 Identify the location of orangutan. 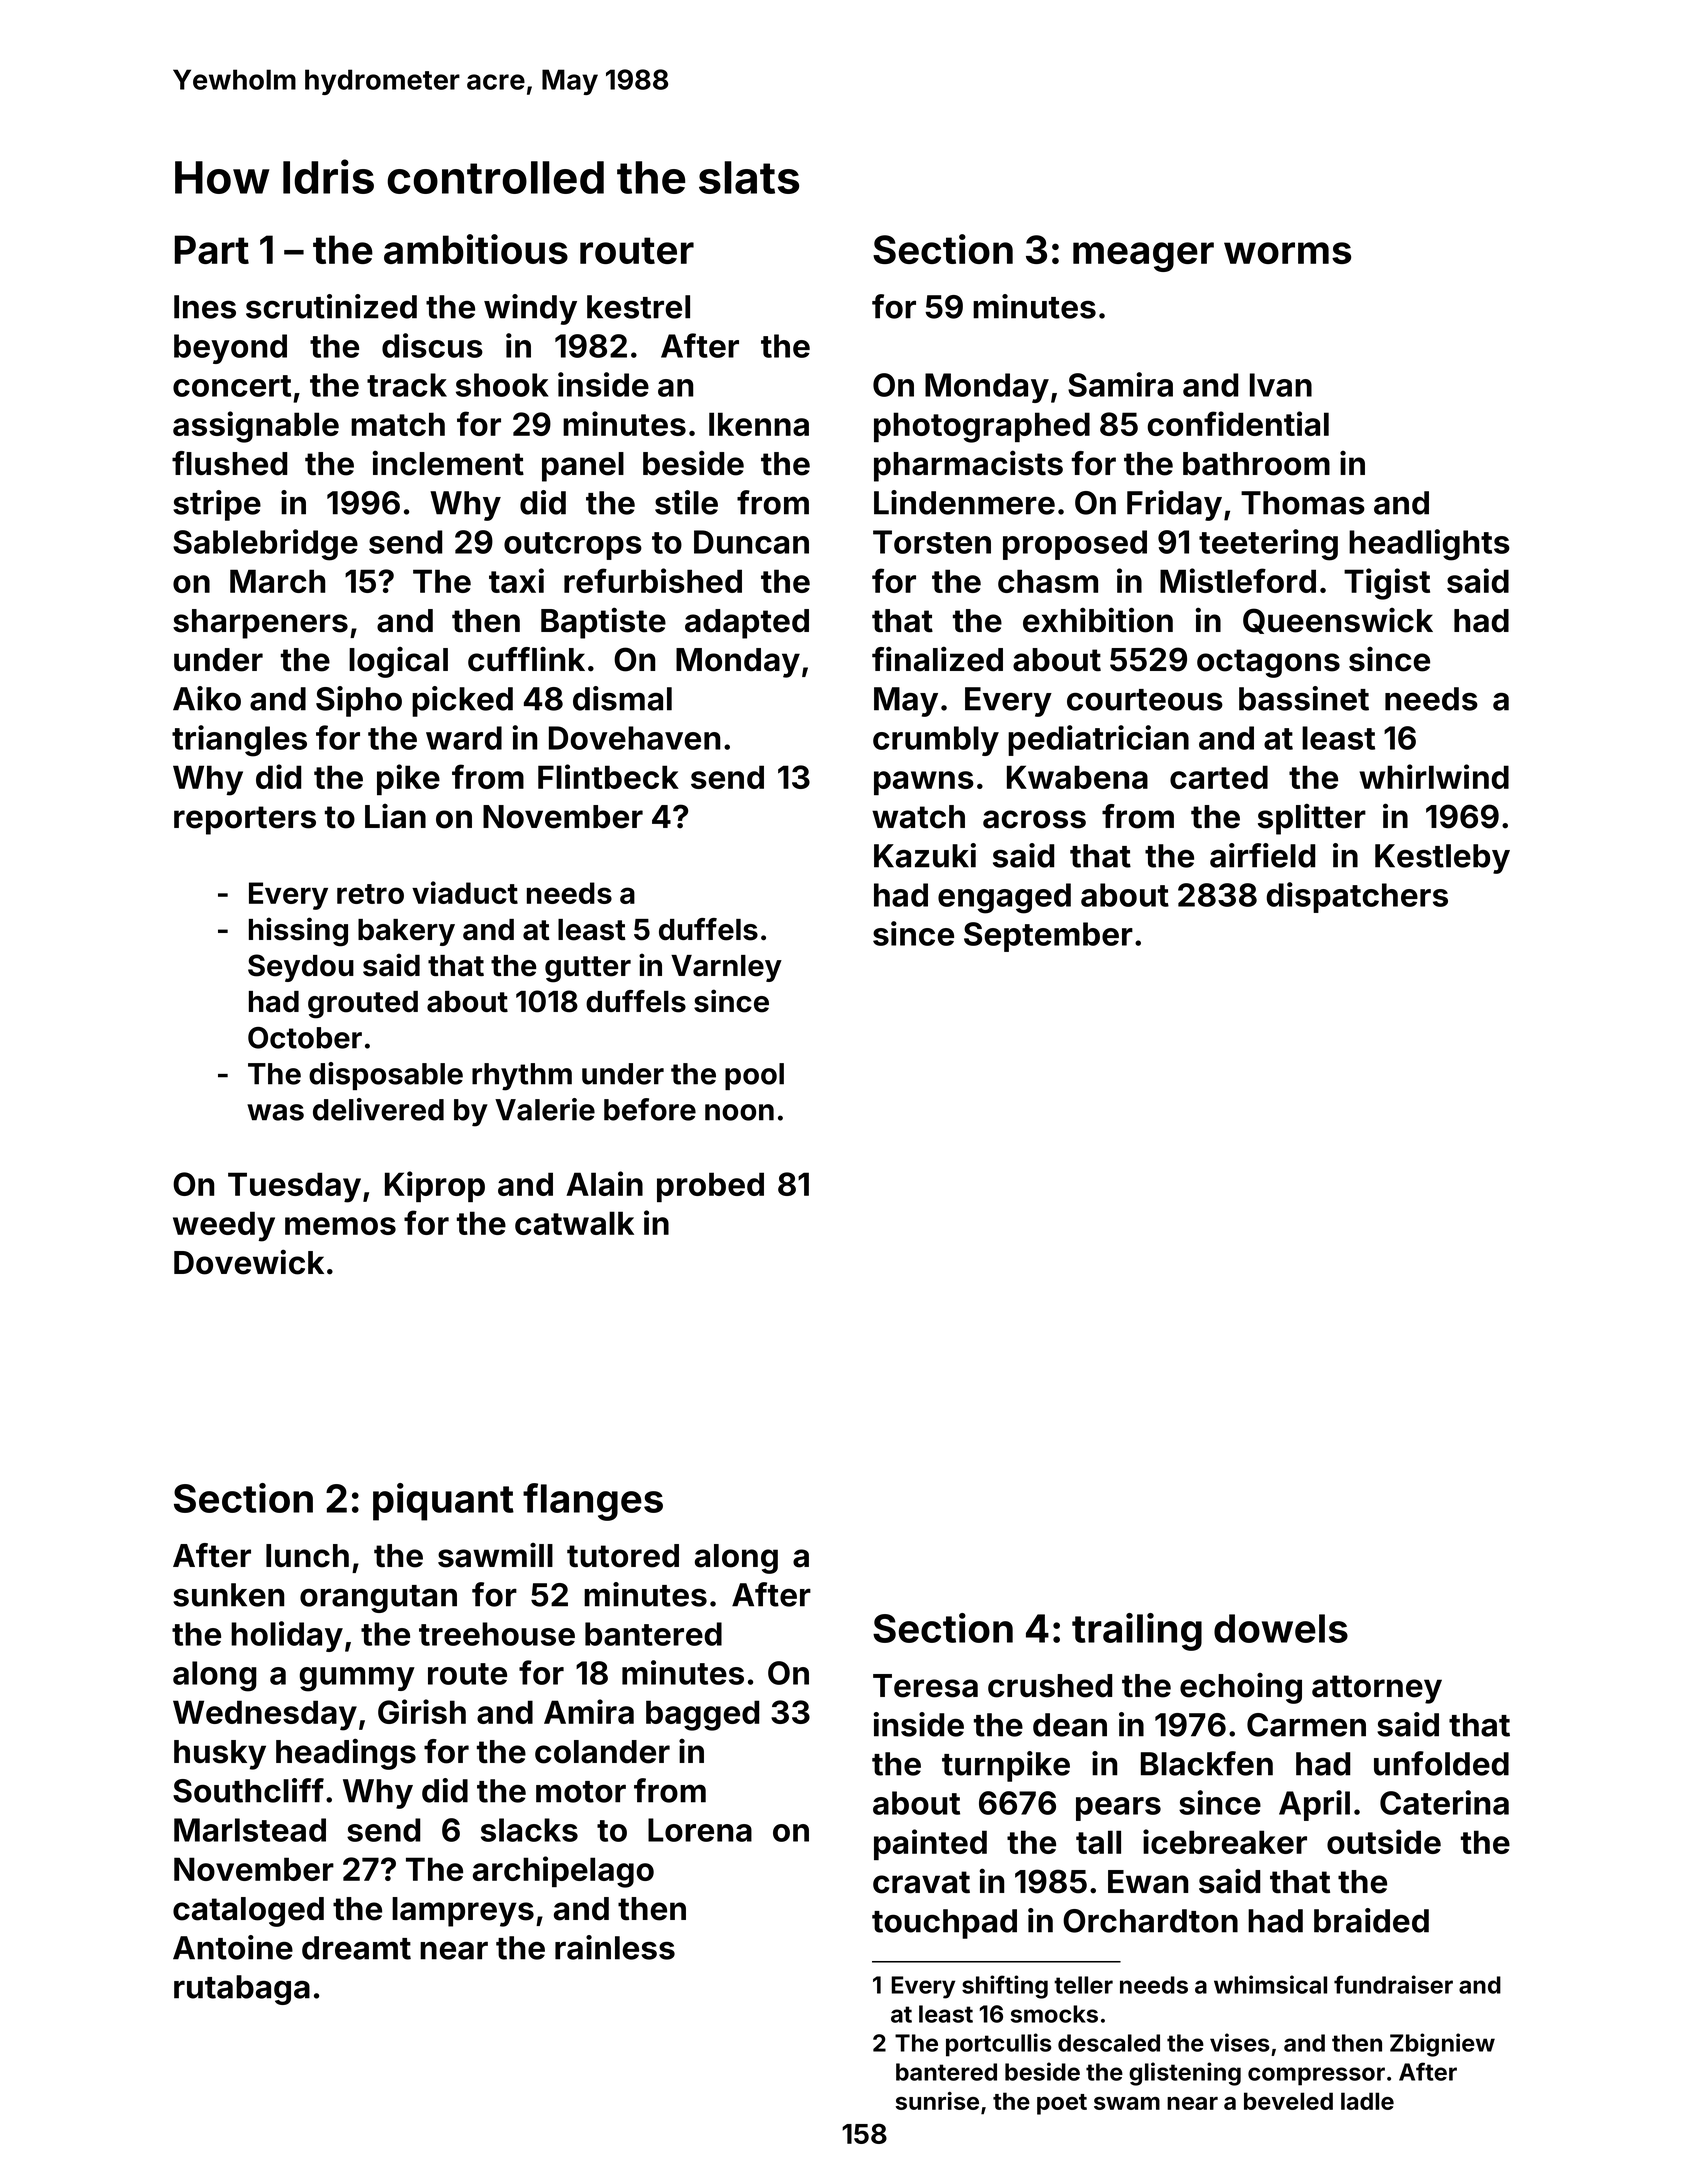
(378, 1599).
